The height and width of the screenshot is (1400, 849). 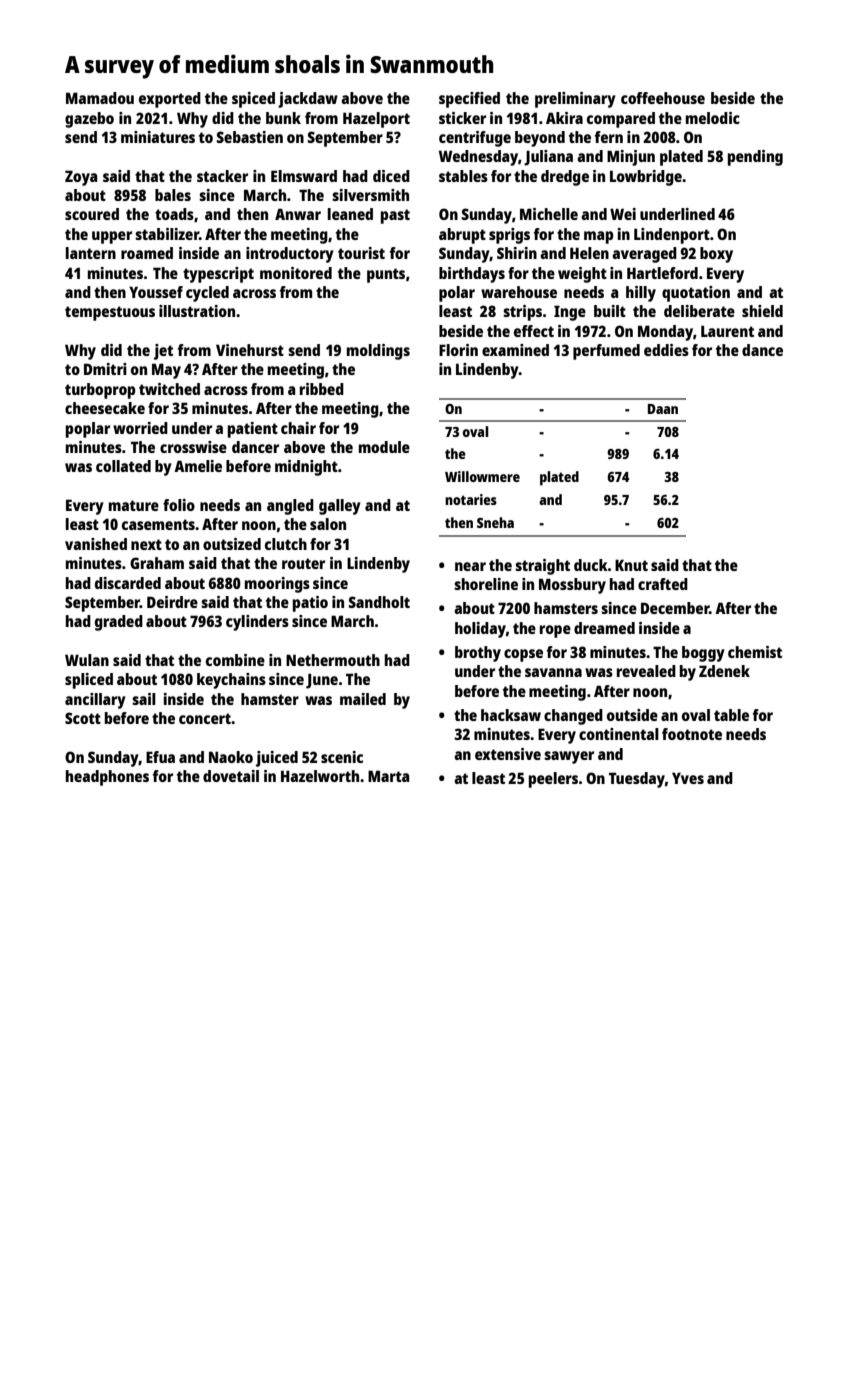 I want to click on Mamadou, so click(x=100, y=98).
